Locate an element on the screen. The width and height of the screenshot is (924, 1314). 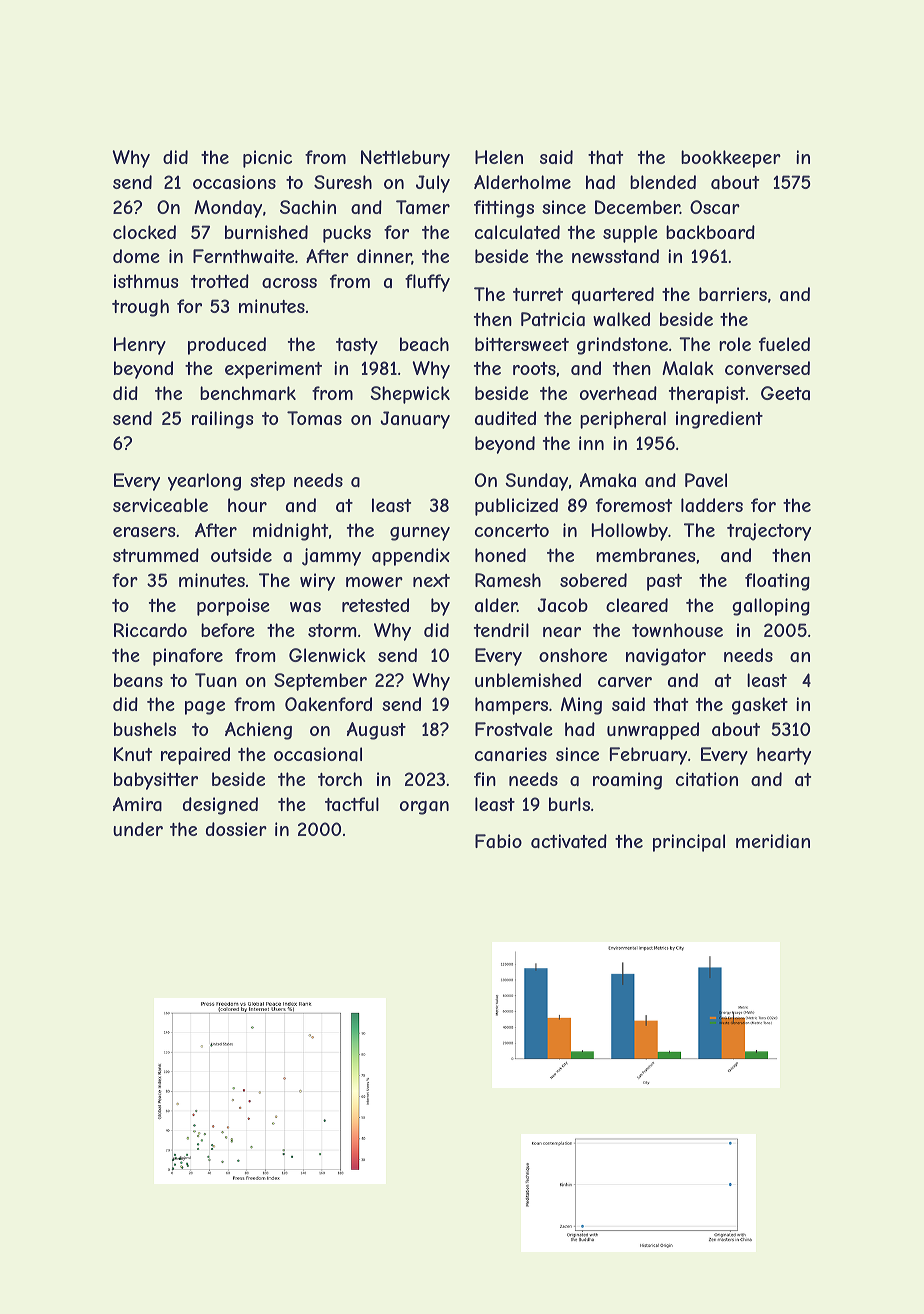
hearty is located at coordinates (784, 756).
